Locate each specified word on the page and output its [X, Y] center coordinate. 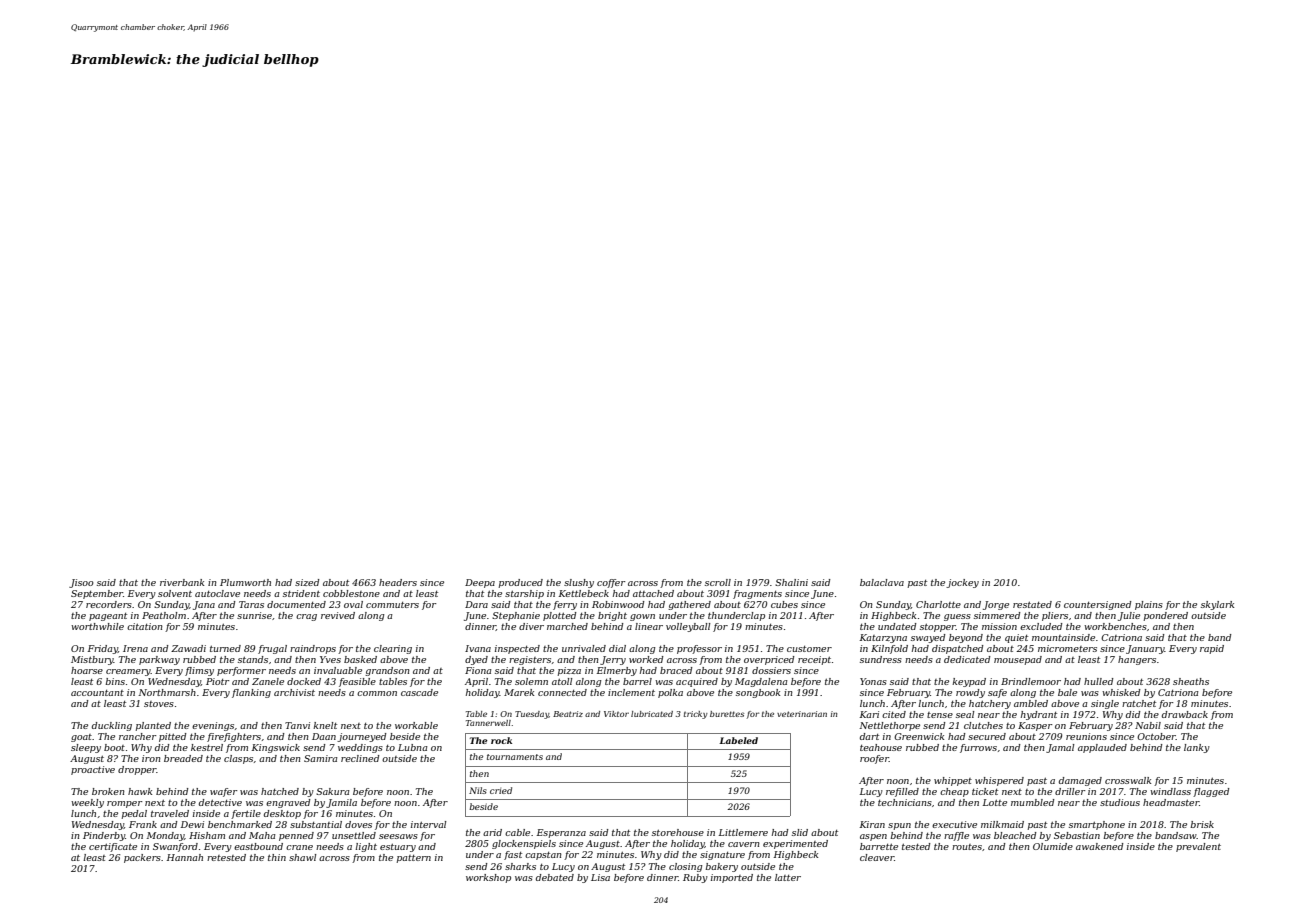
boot [114, 747]
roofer [874, 759]
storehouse [678, 832]
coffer [611, 583]
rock [501, 740]
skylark [1217, 605]
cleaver [877, 857]
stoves [159, 704]
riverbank [182, 582]
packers [142, 858]
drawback [1185, 714]
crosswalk [1128, 780]
